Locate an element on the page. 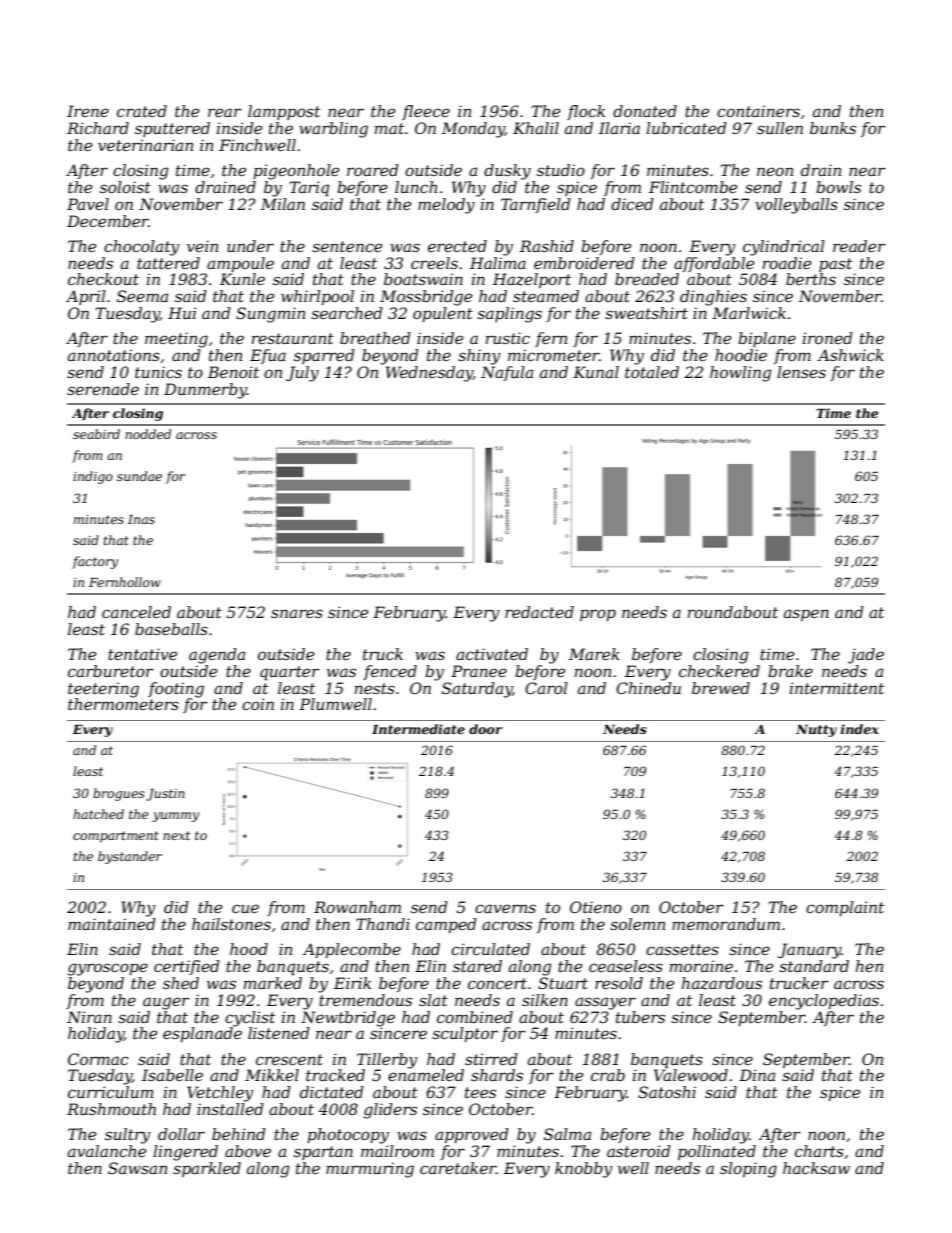 The image size is (952, 1233). Pavel is located at coordinates (88, 204).
